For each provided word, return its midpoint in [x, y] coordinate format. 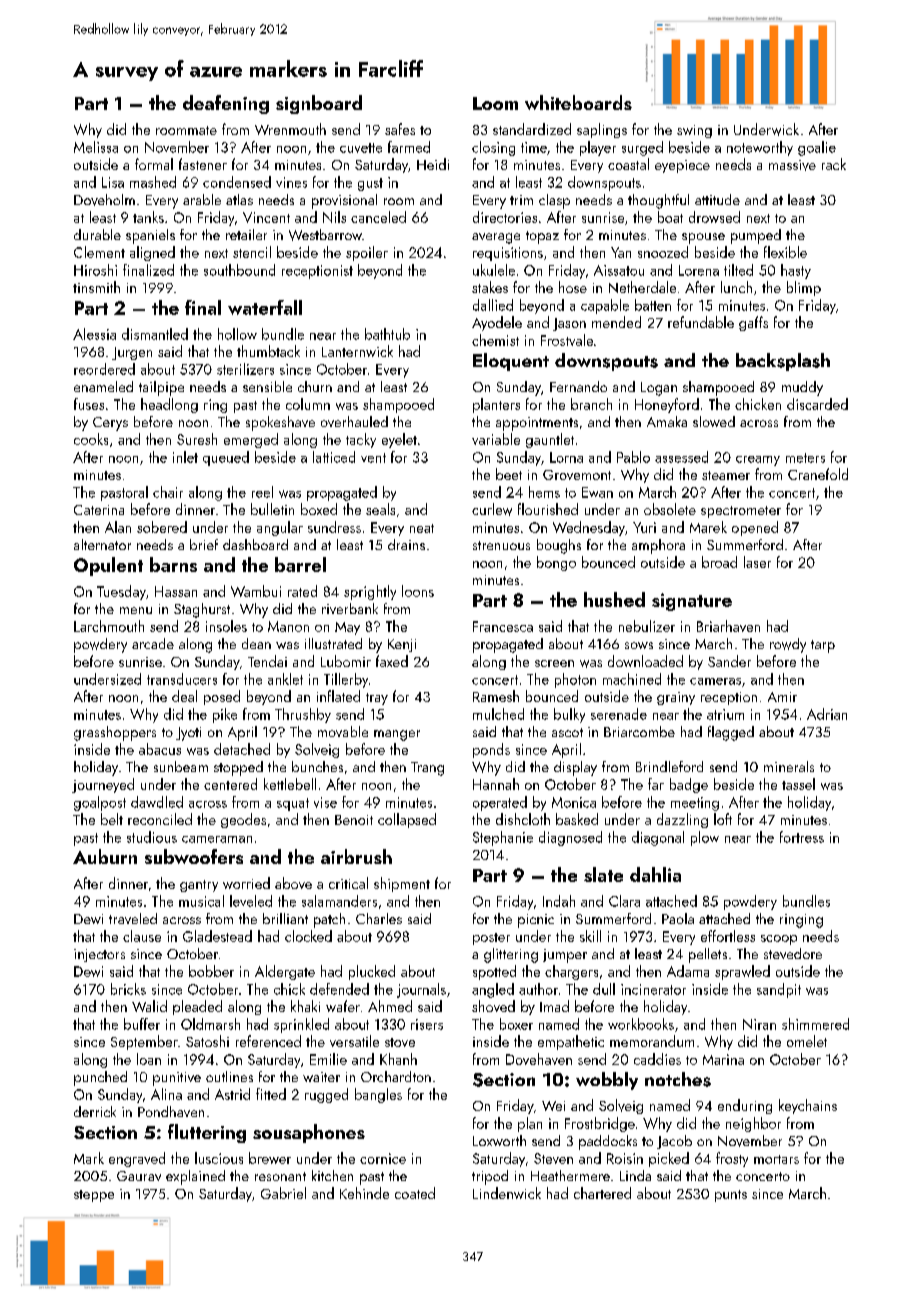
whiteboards [578, 102]
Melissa [96, 147]
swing [694, 131]
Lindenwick [507, 1193]
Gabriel [283, 1193]
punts [731, 1196]
